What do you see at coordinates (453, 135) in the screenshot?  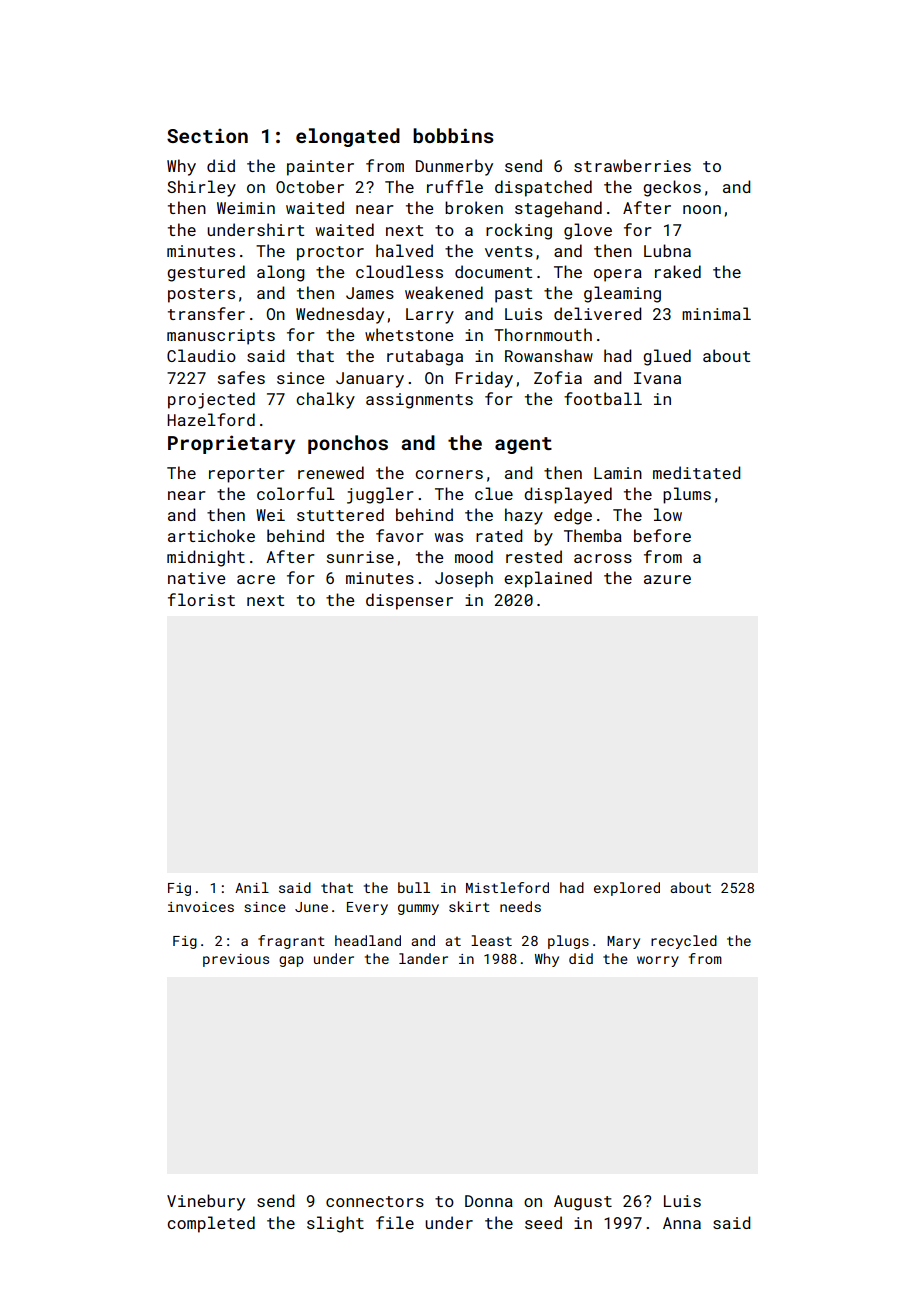 I see `bobbins` at bounding box center [453, 135].
